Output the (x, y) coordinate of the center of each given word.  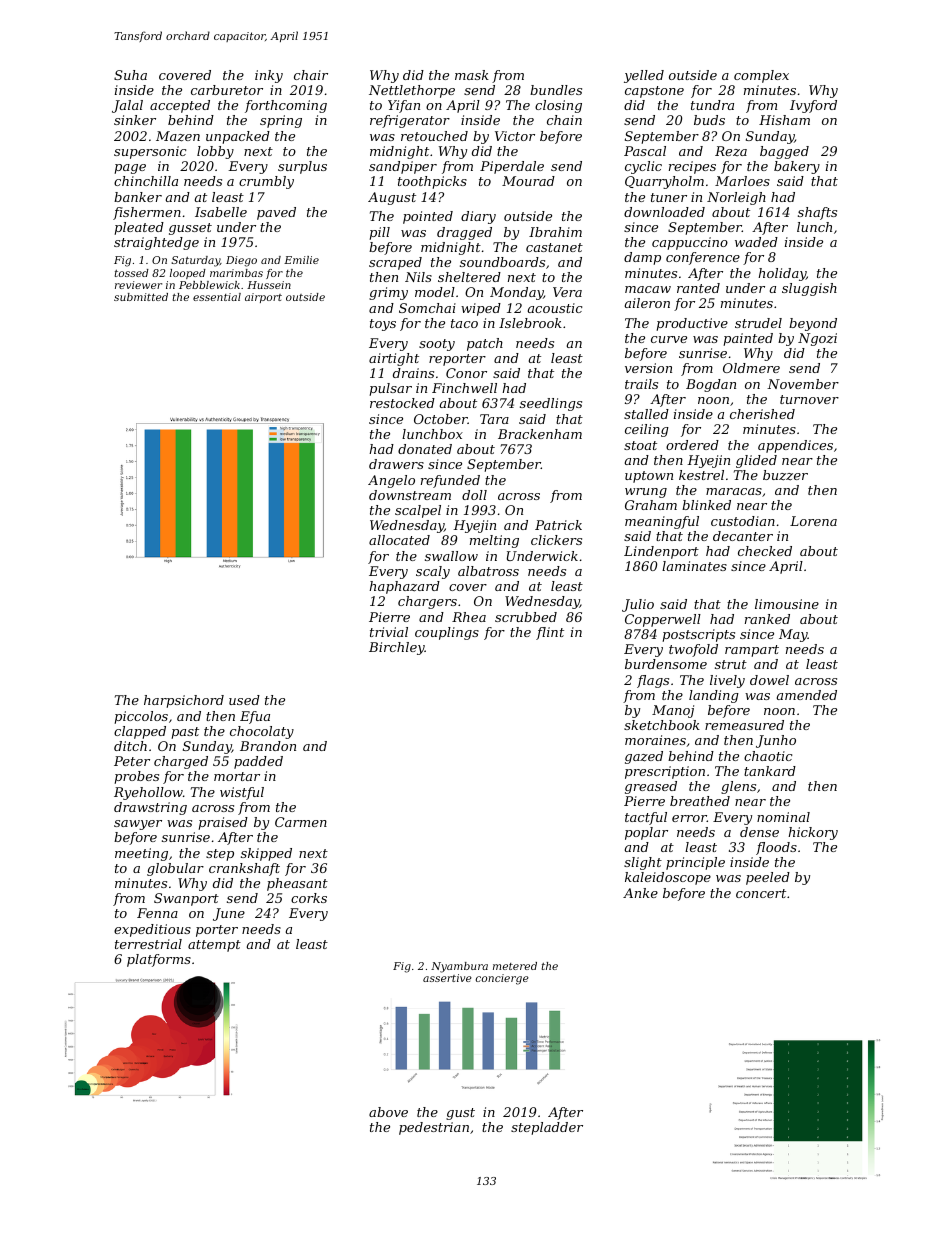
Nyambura (459, 967)
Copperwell (663, 620)
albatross (488, 571)
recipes (692, 167)
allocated (399, 540)
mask (472, 75)
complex (761, 76)
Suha (130, 75)
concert (761, 893)
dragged (464, 233)
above (388, 1112)
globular (175, 869)
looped (188, 274)
